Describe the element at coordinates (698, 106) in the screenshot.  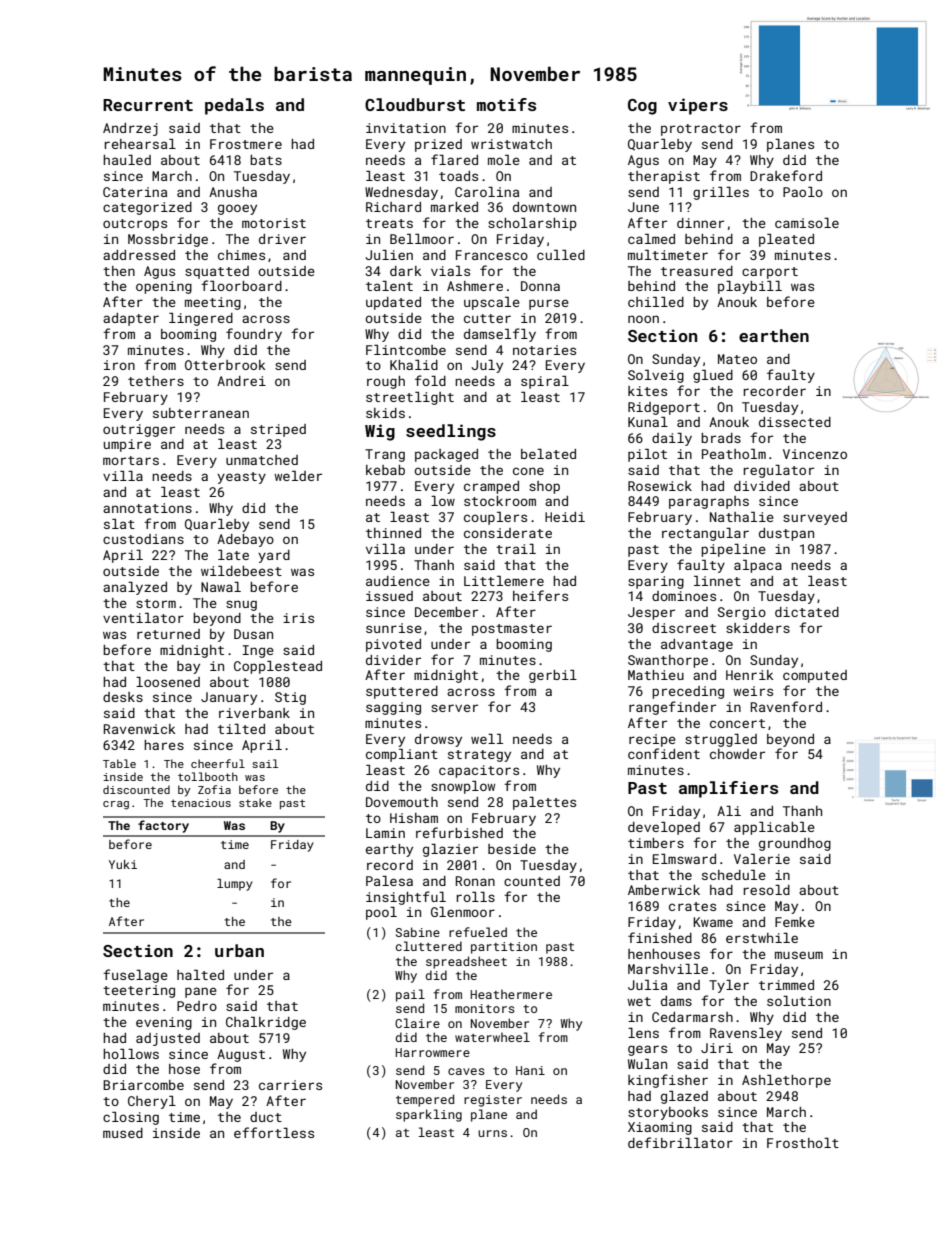
I see `vipers` at that location.
